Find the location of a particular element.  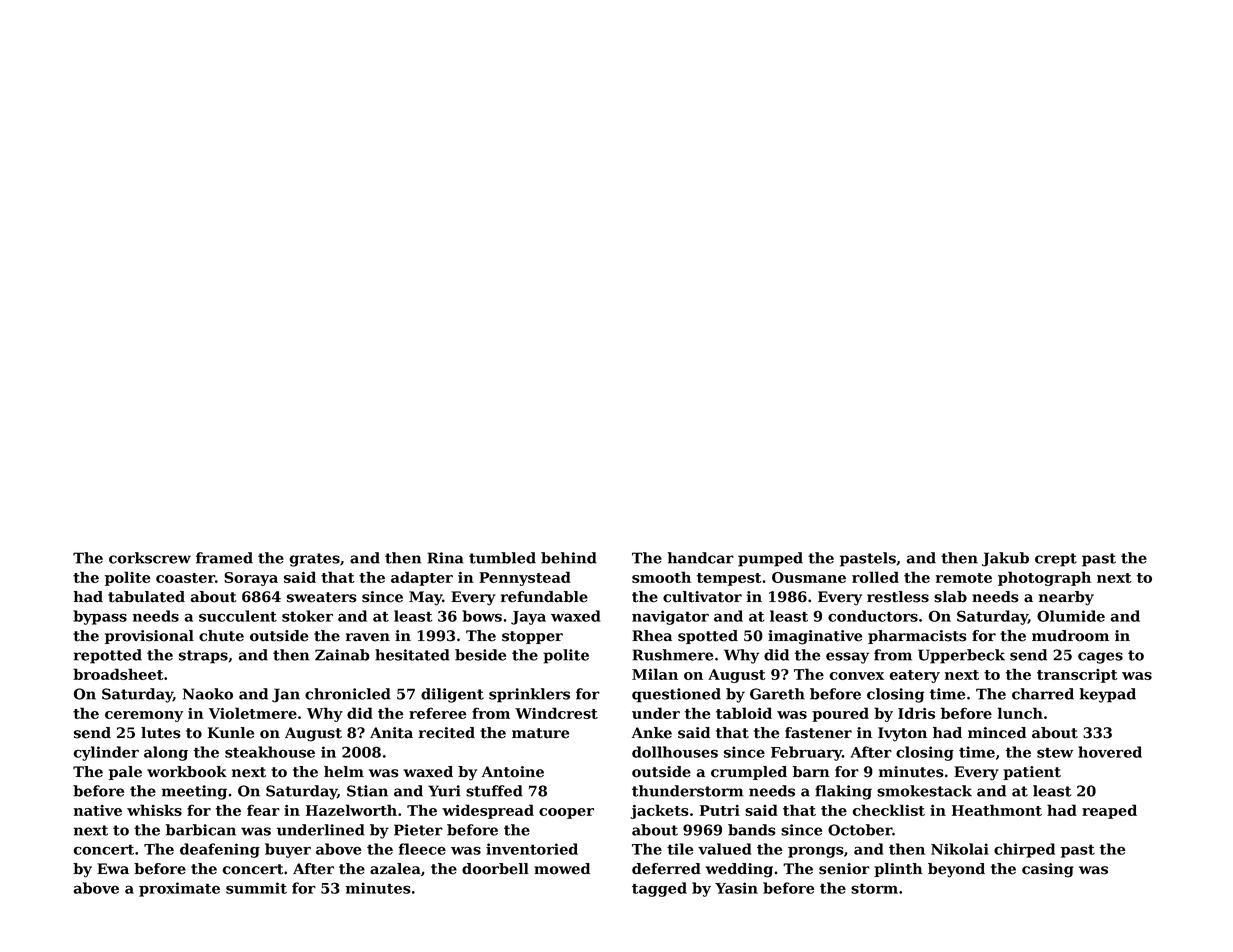

behind is located at coordinates (569, 558).
